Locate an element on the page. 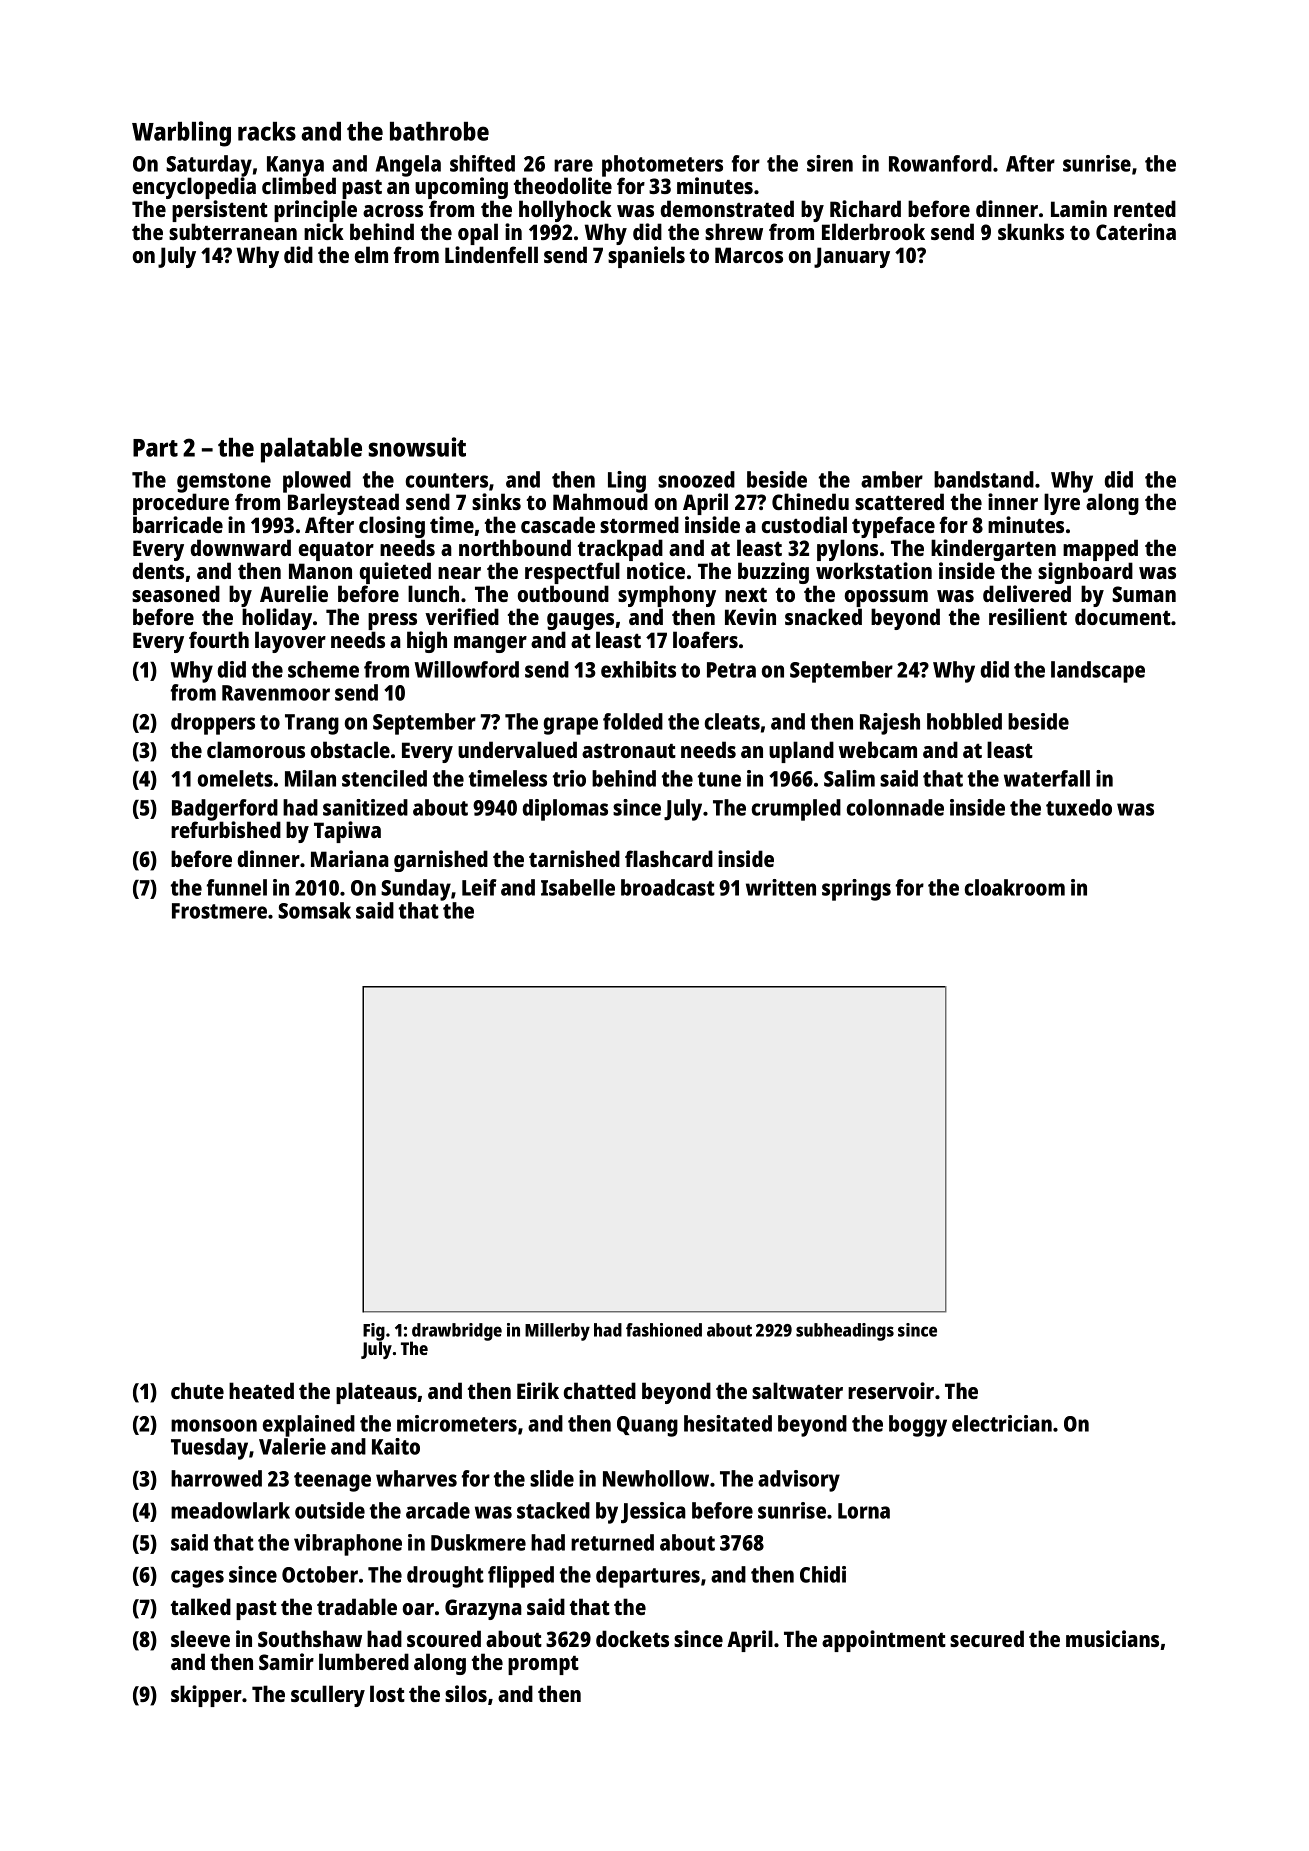  racks is located at coordinates (267, 131).
